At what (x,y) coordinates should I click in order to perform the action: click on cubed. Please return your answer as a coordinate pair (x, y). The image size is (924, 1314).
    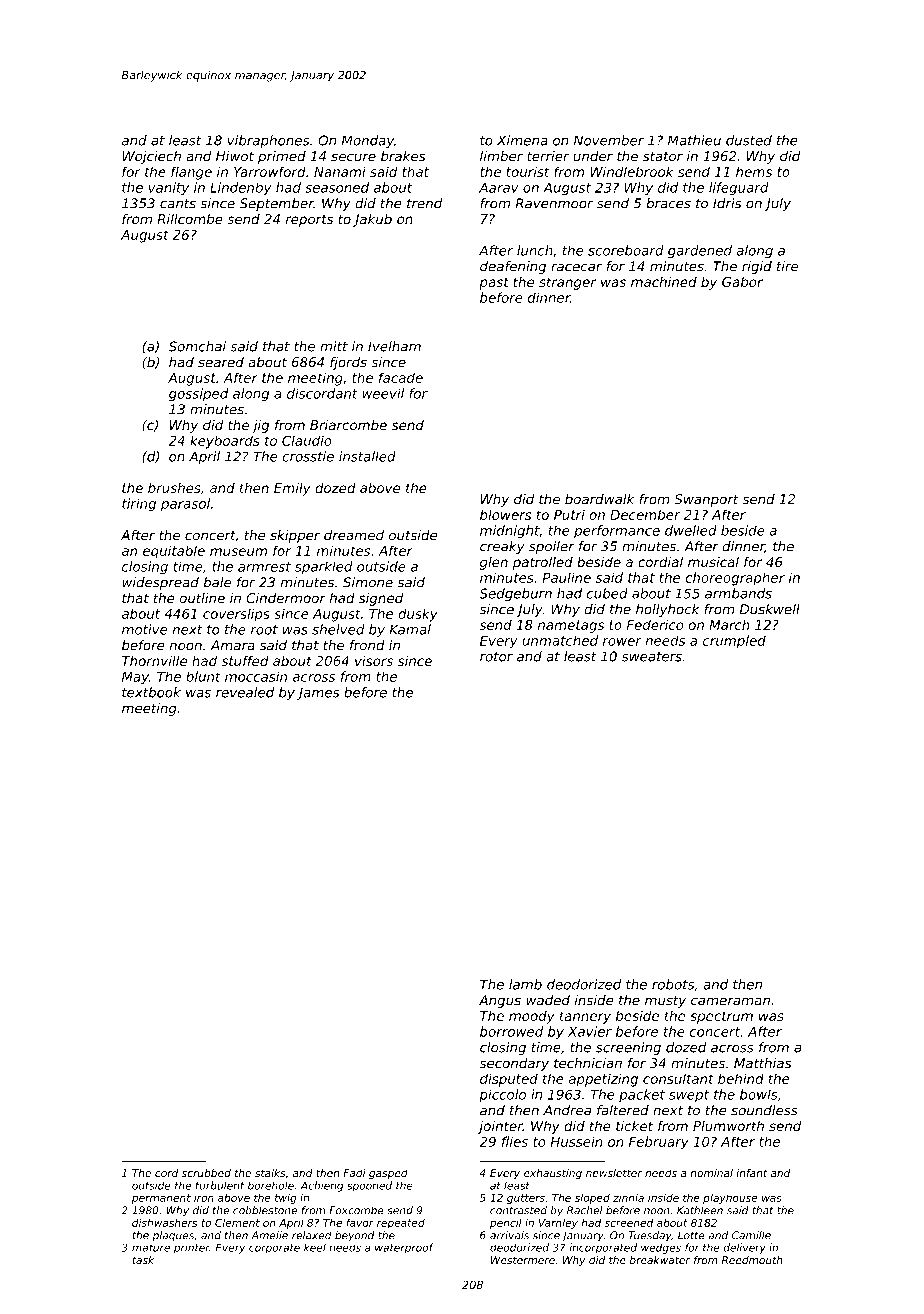
    Looking at the image, I should click on (607, 593).
